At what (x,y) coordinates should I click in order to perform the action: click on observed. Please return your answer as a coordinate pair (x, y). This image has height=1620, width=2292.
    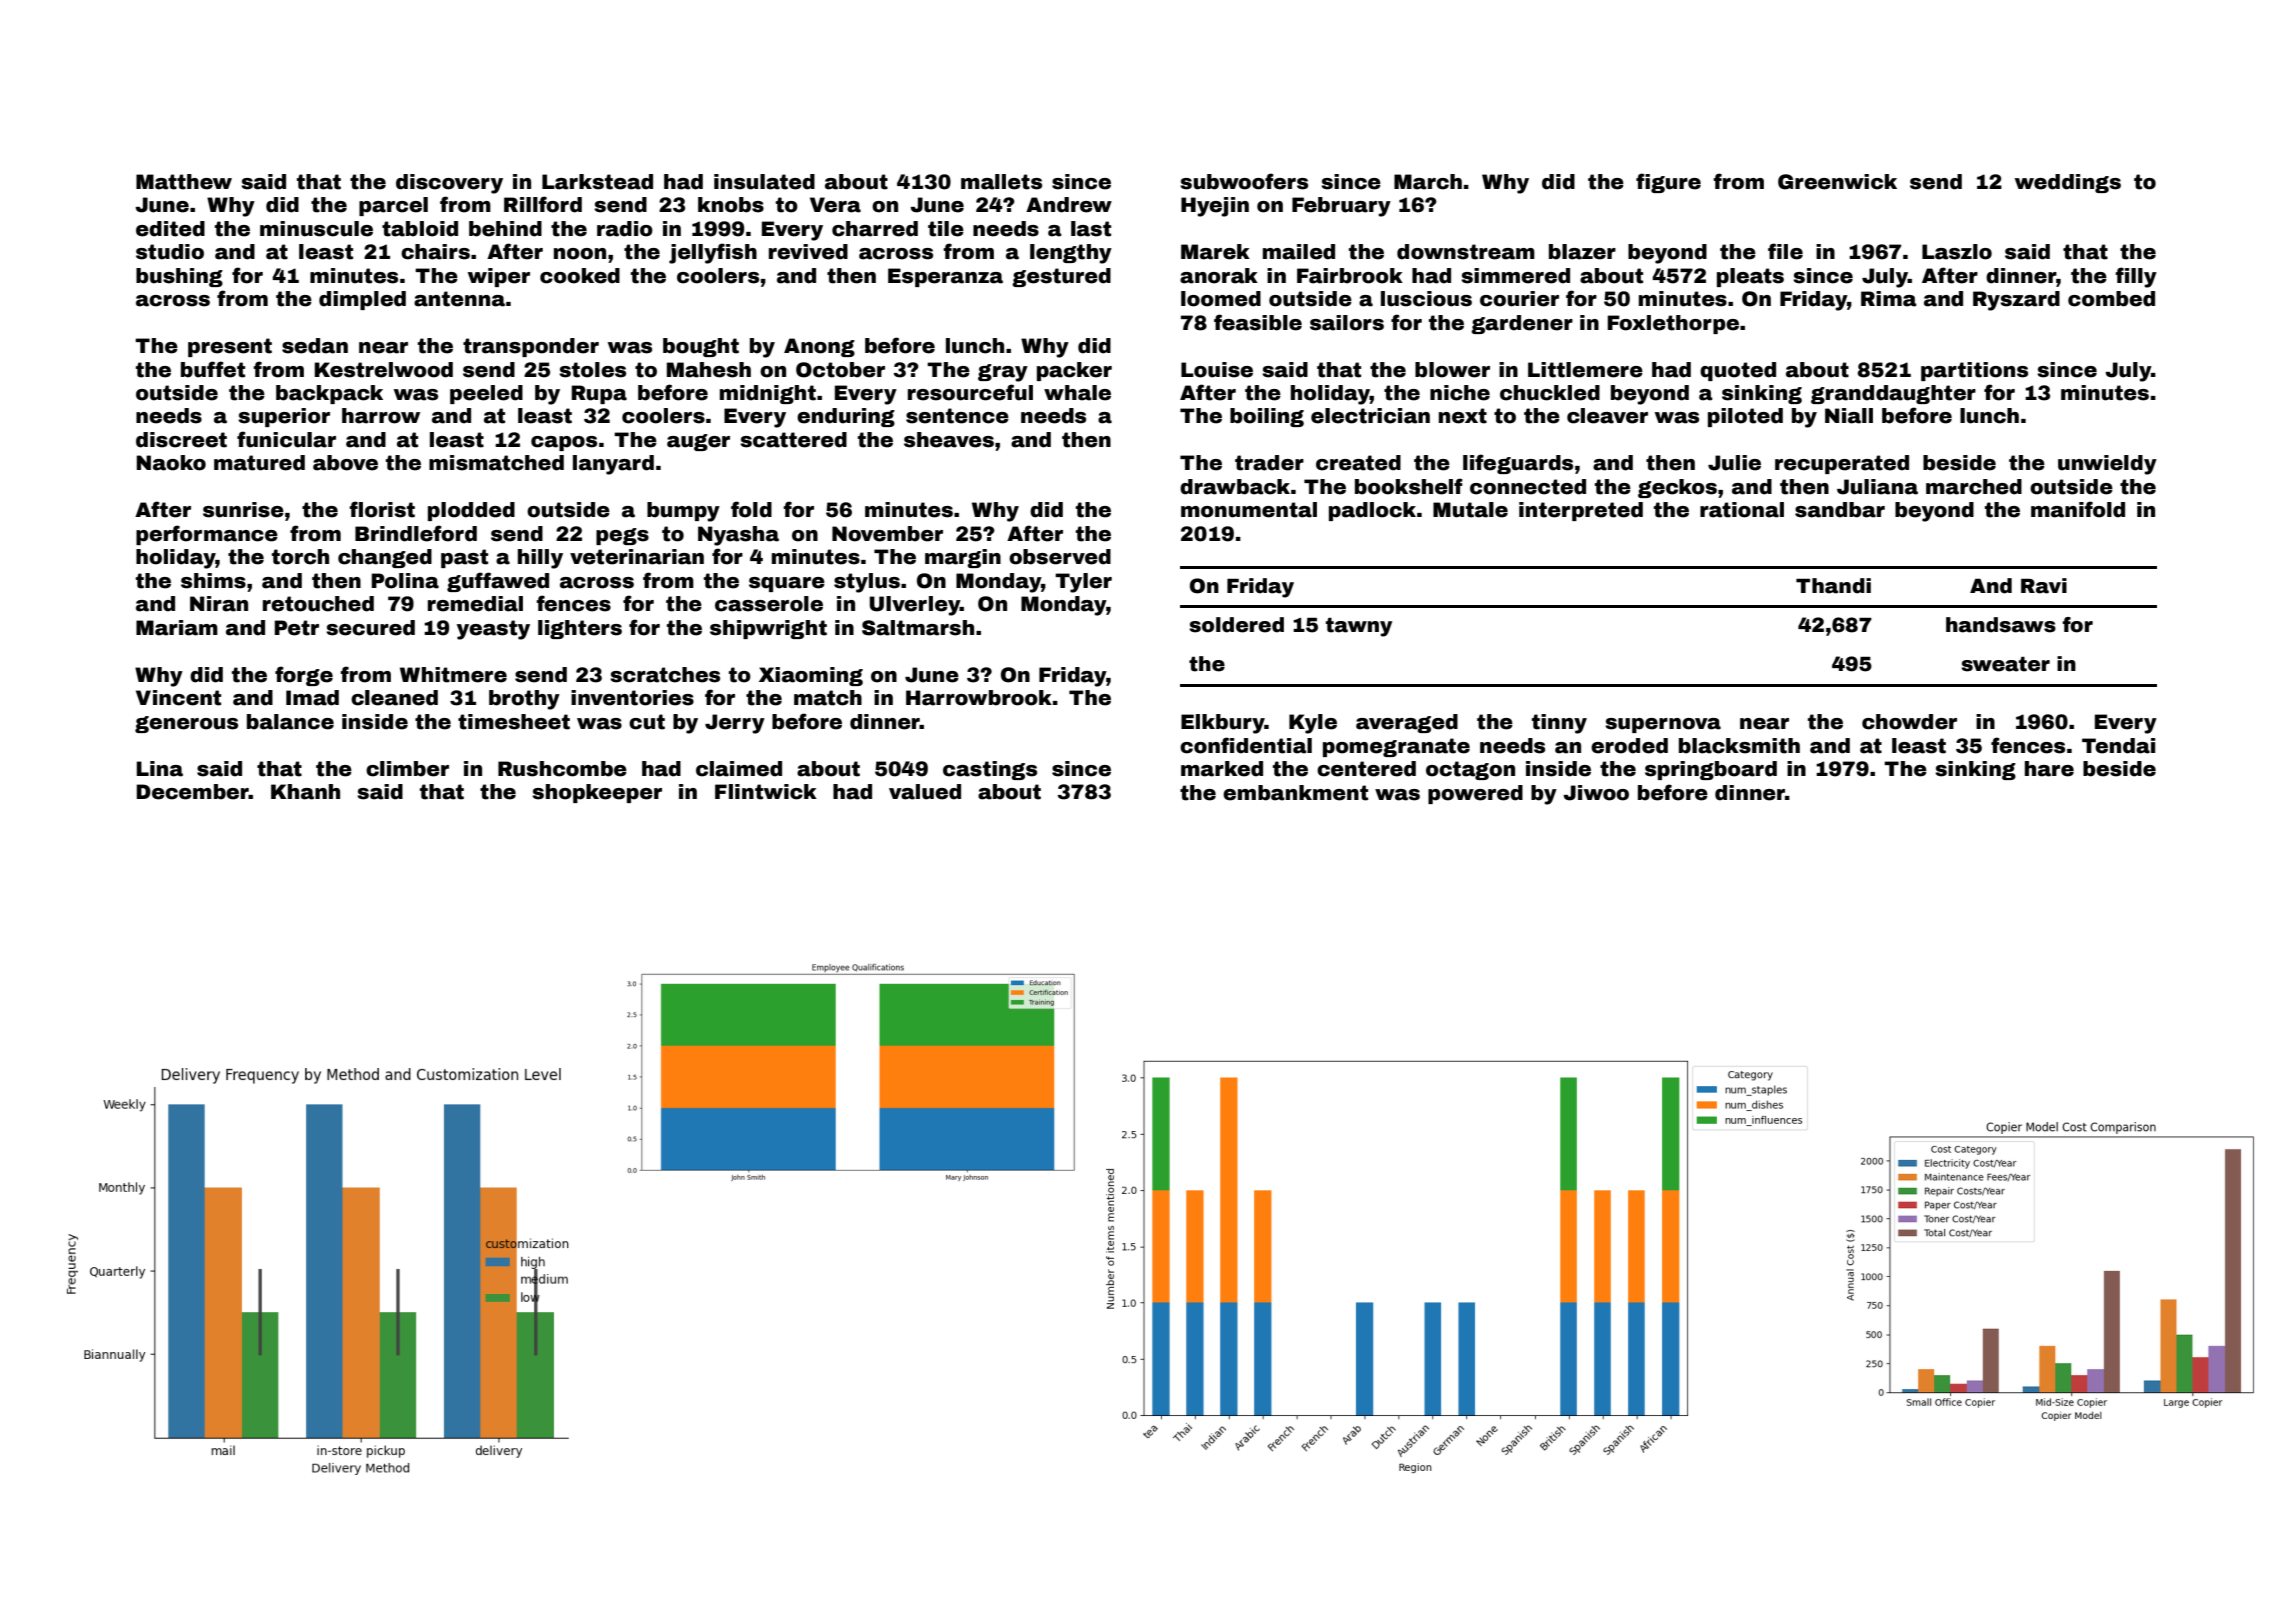
    Looking at the image, I should click on (1060, 557).
